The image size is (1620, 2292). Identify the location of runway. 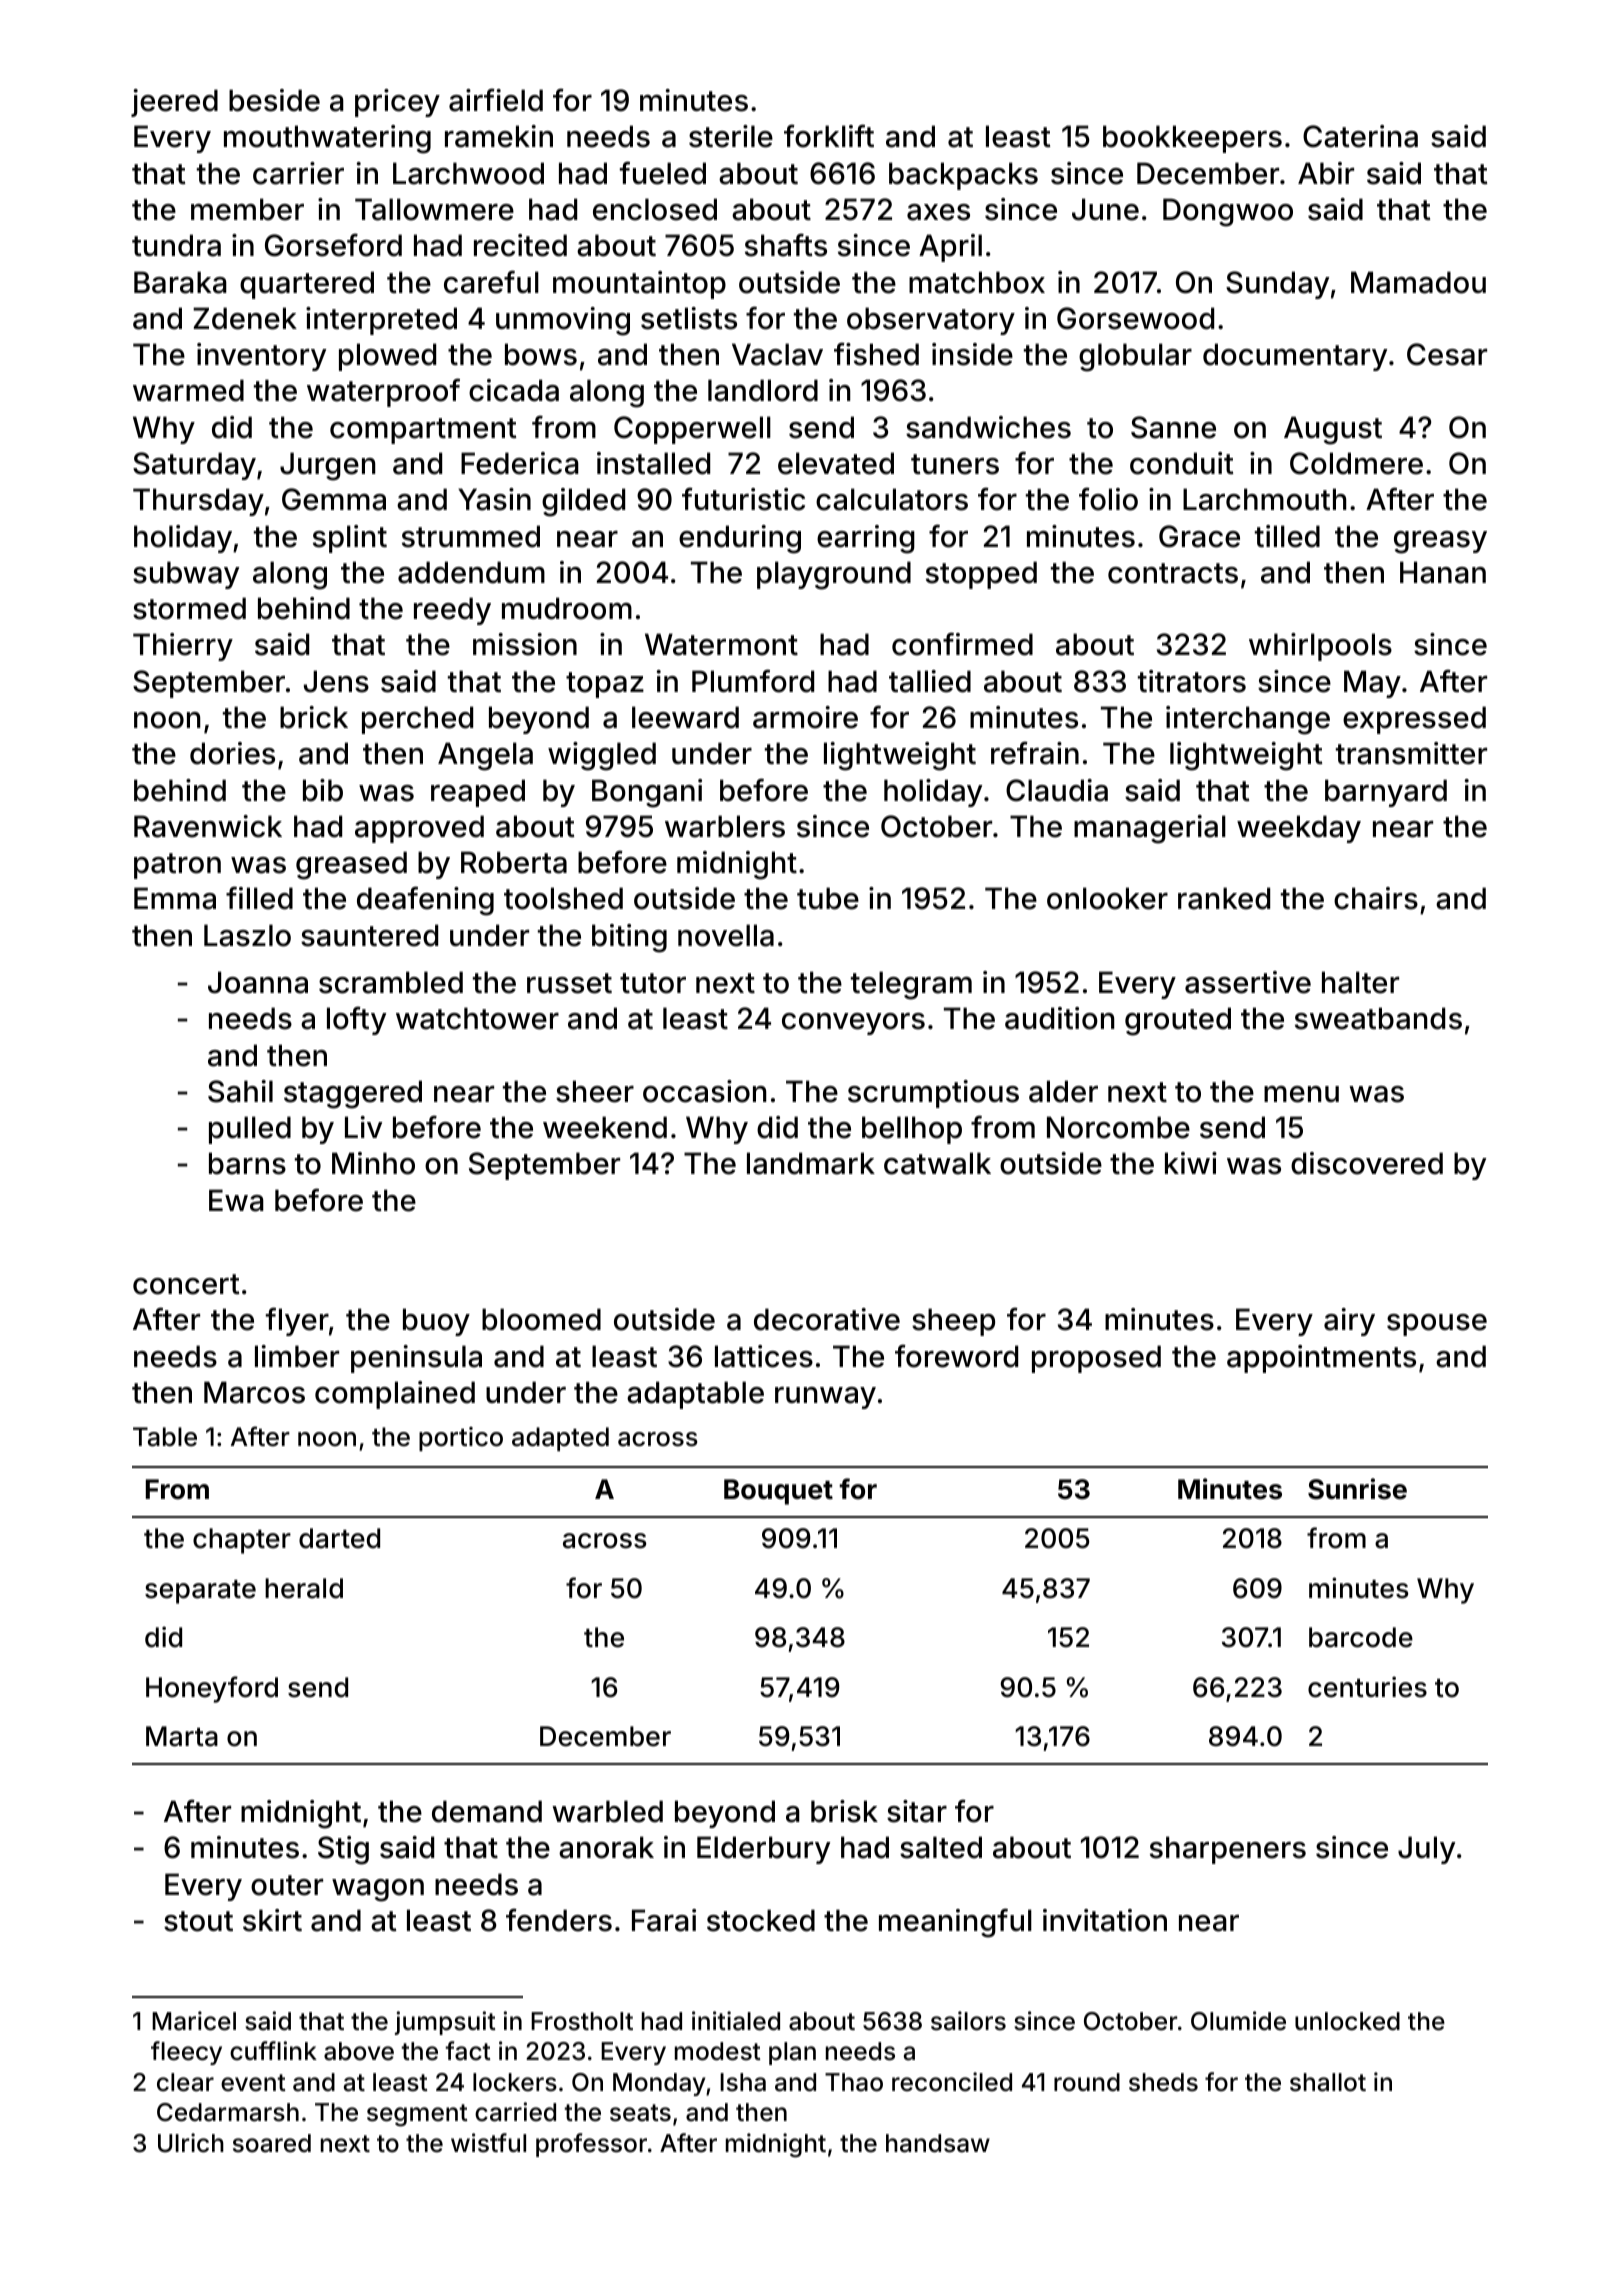
(825, 1398).
